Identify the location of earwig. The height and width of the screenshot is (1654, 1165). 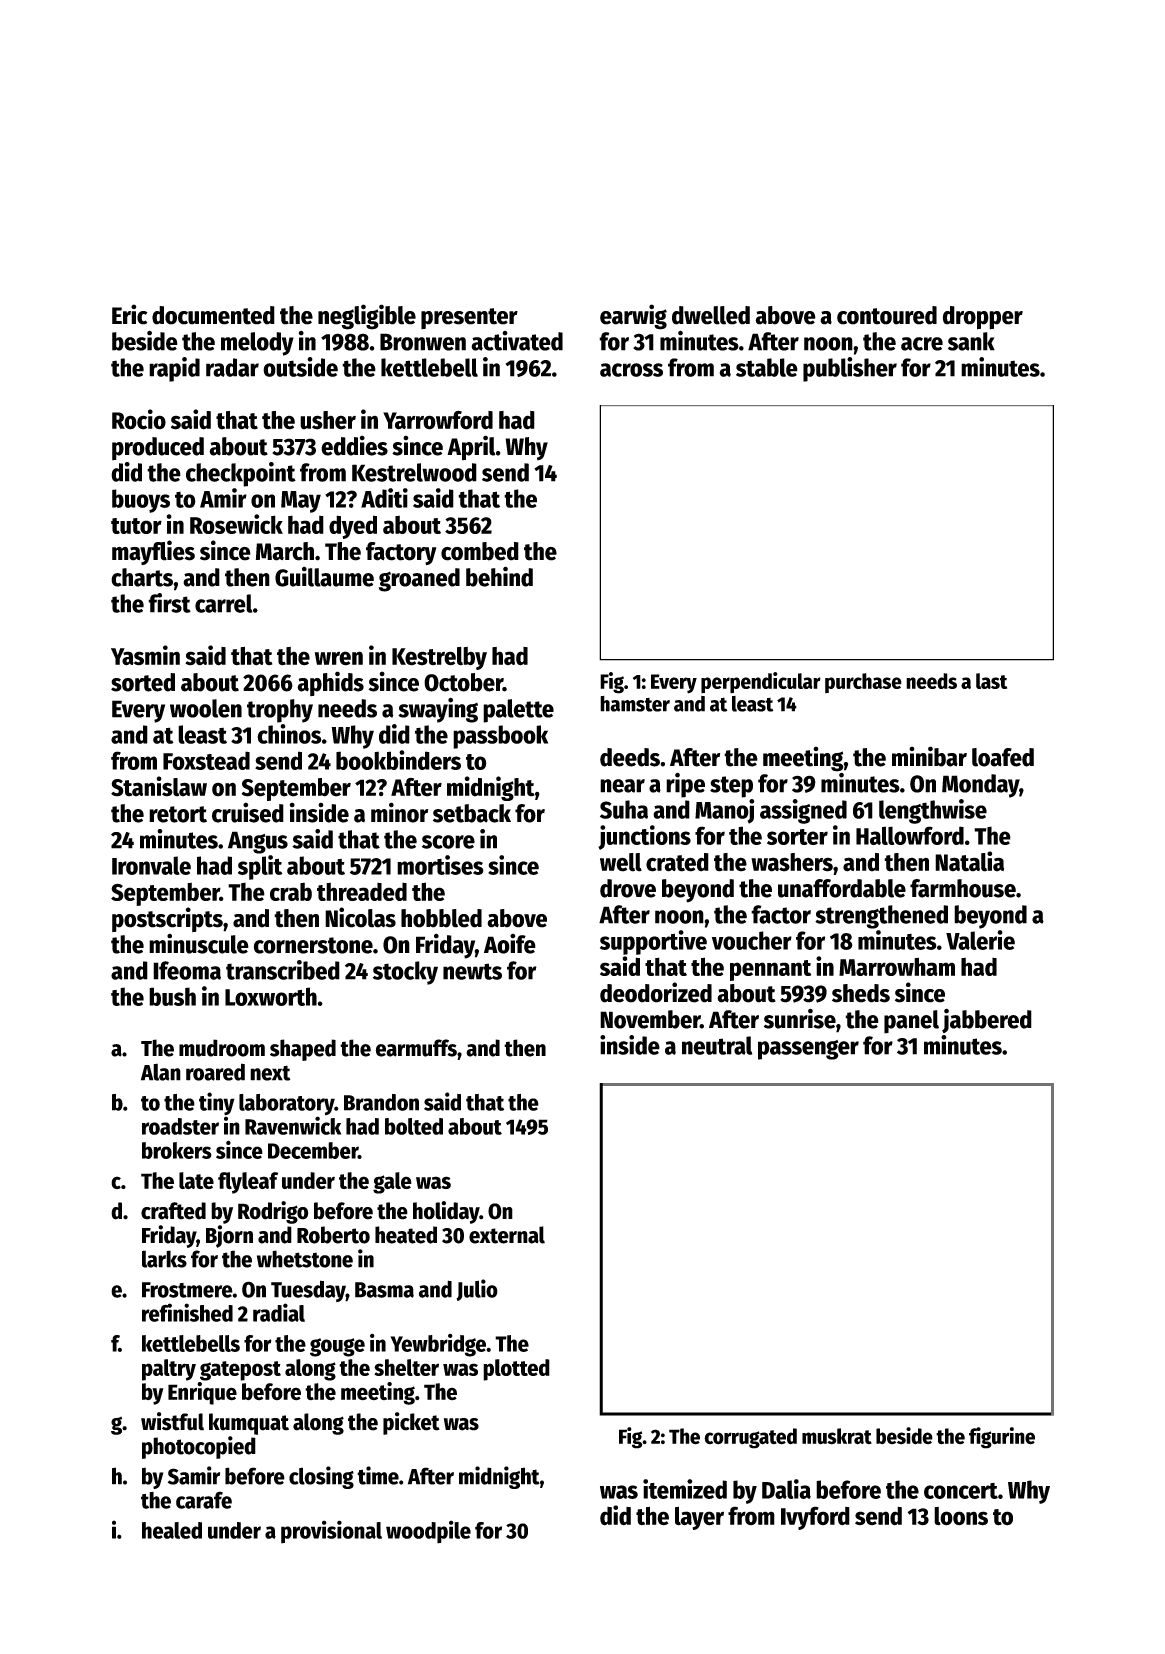
(633, 317).
